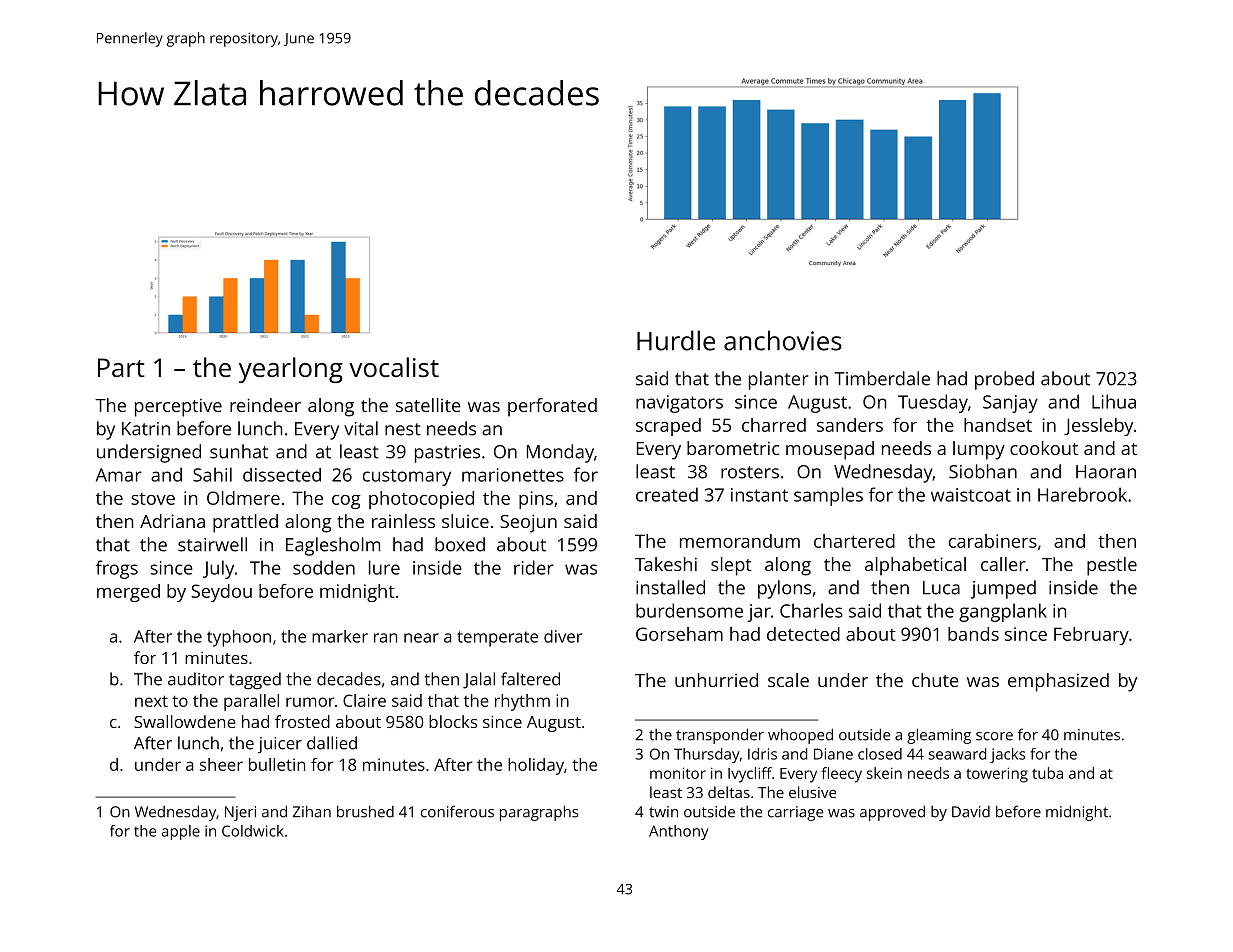 The height and width of the page is (952, 1233). Describe the element at coordinates (676, 340) in the page. I see `Hurdle` at that location.
